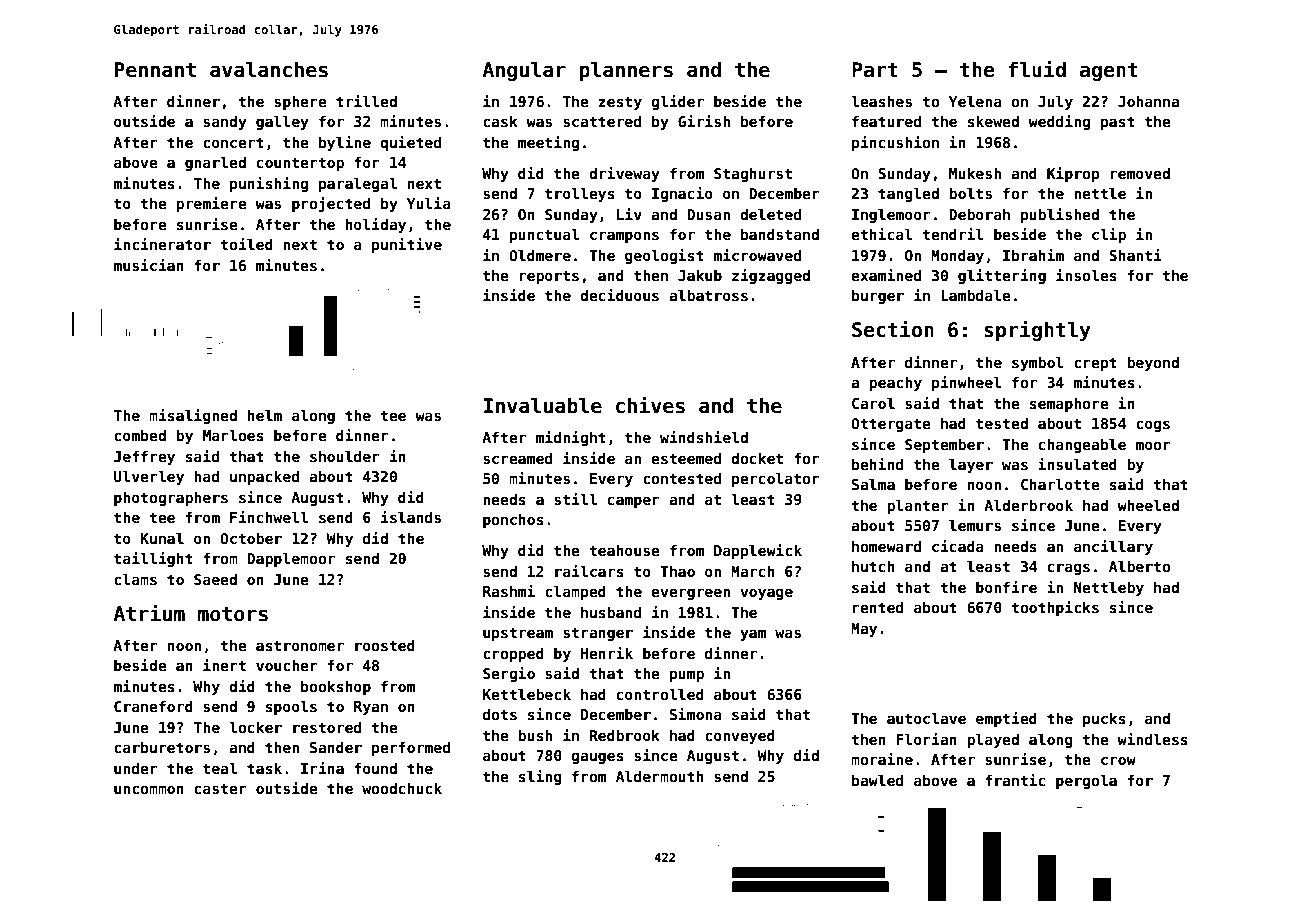 This screenshot has width=1308, height=924. I want to click on punitive, so click(407, 245).
